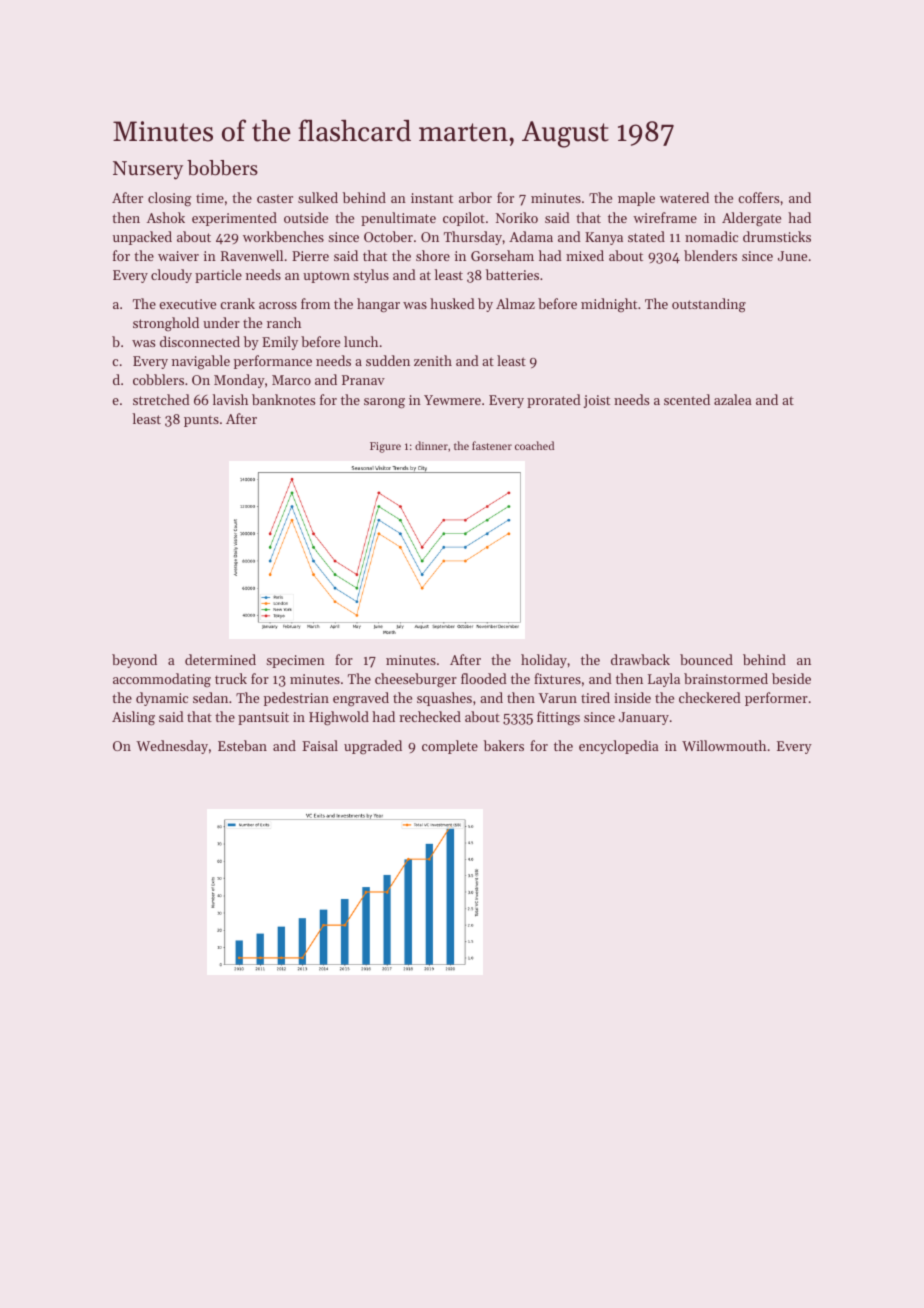  Describe the element at coordinates (758, 197) in the document. I see `coffers` at that location.
